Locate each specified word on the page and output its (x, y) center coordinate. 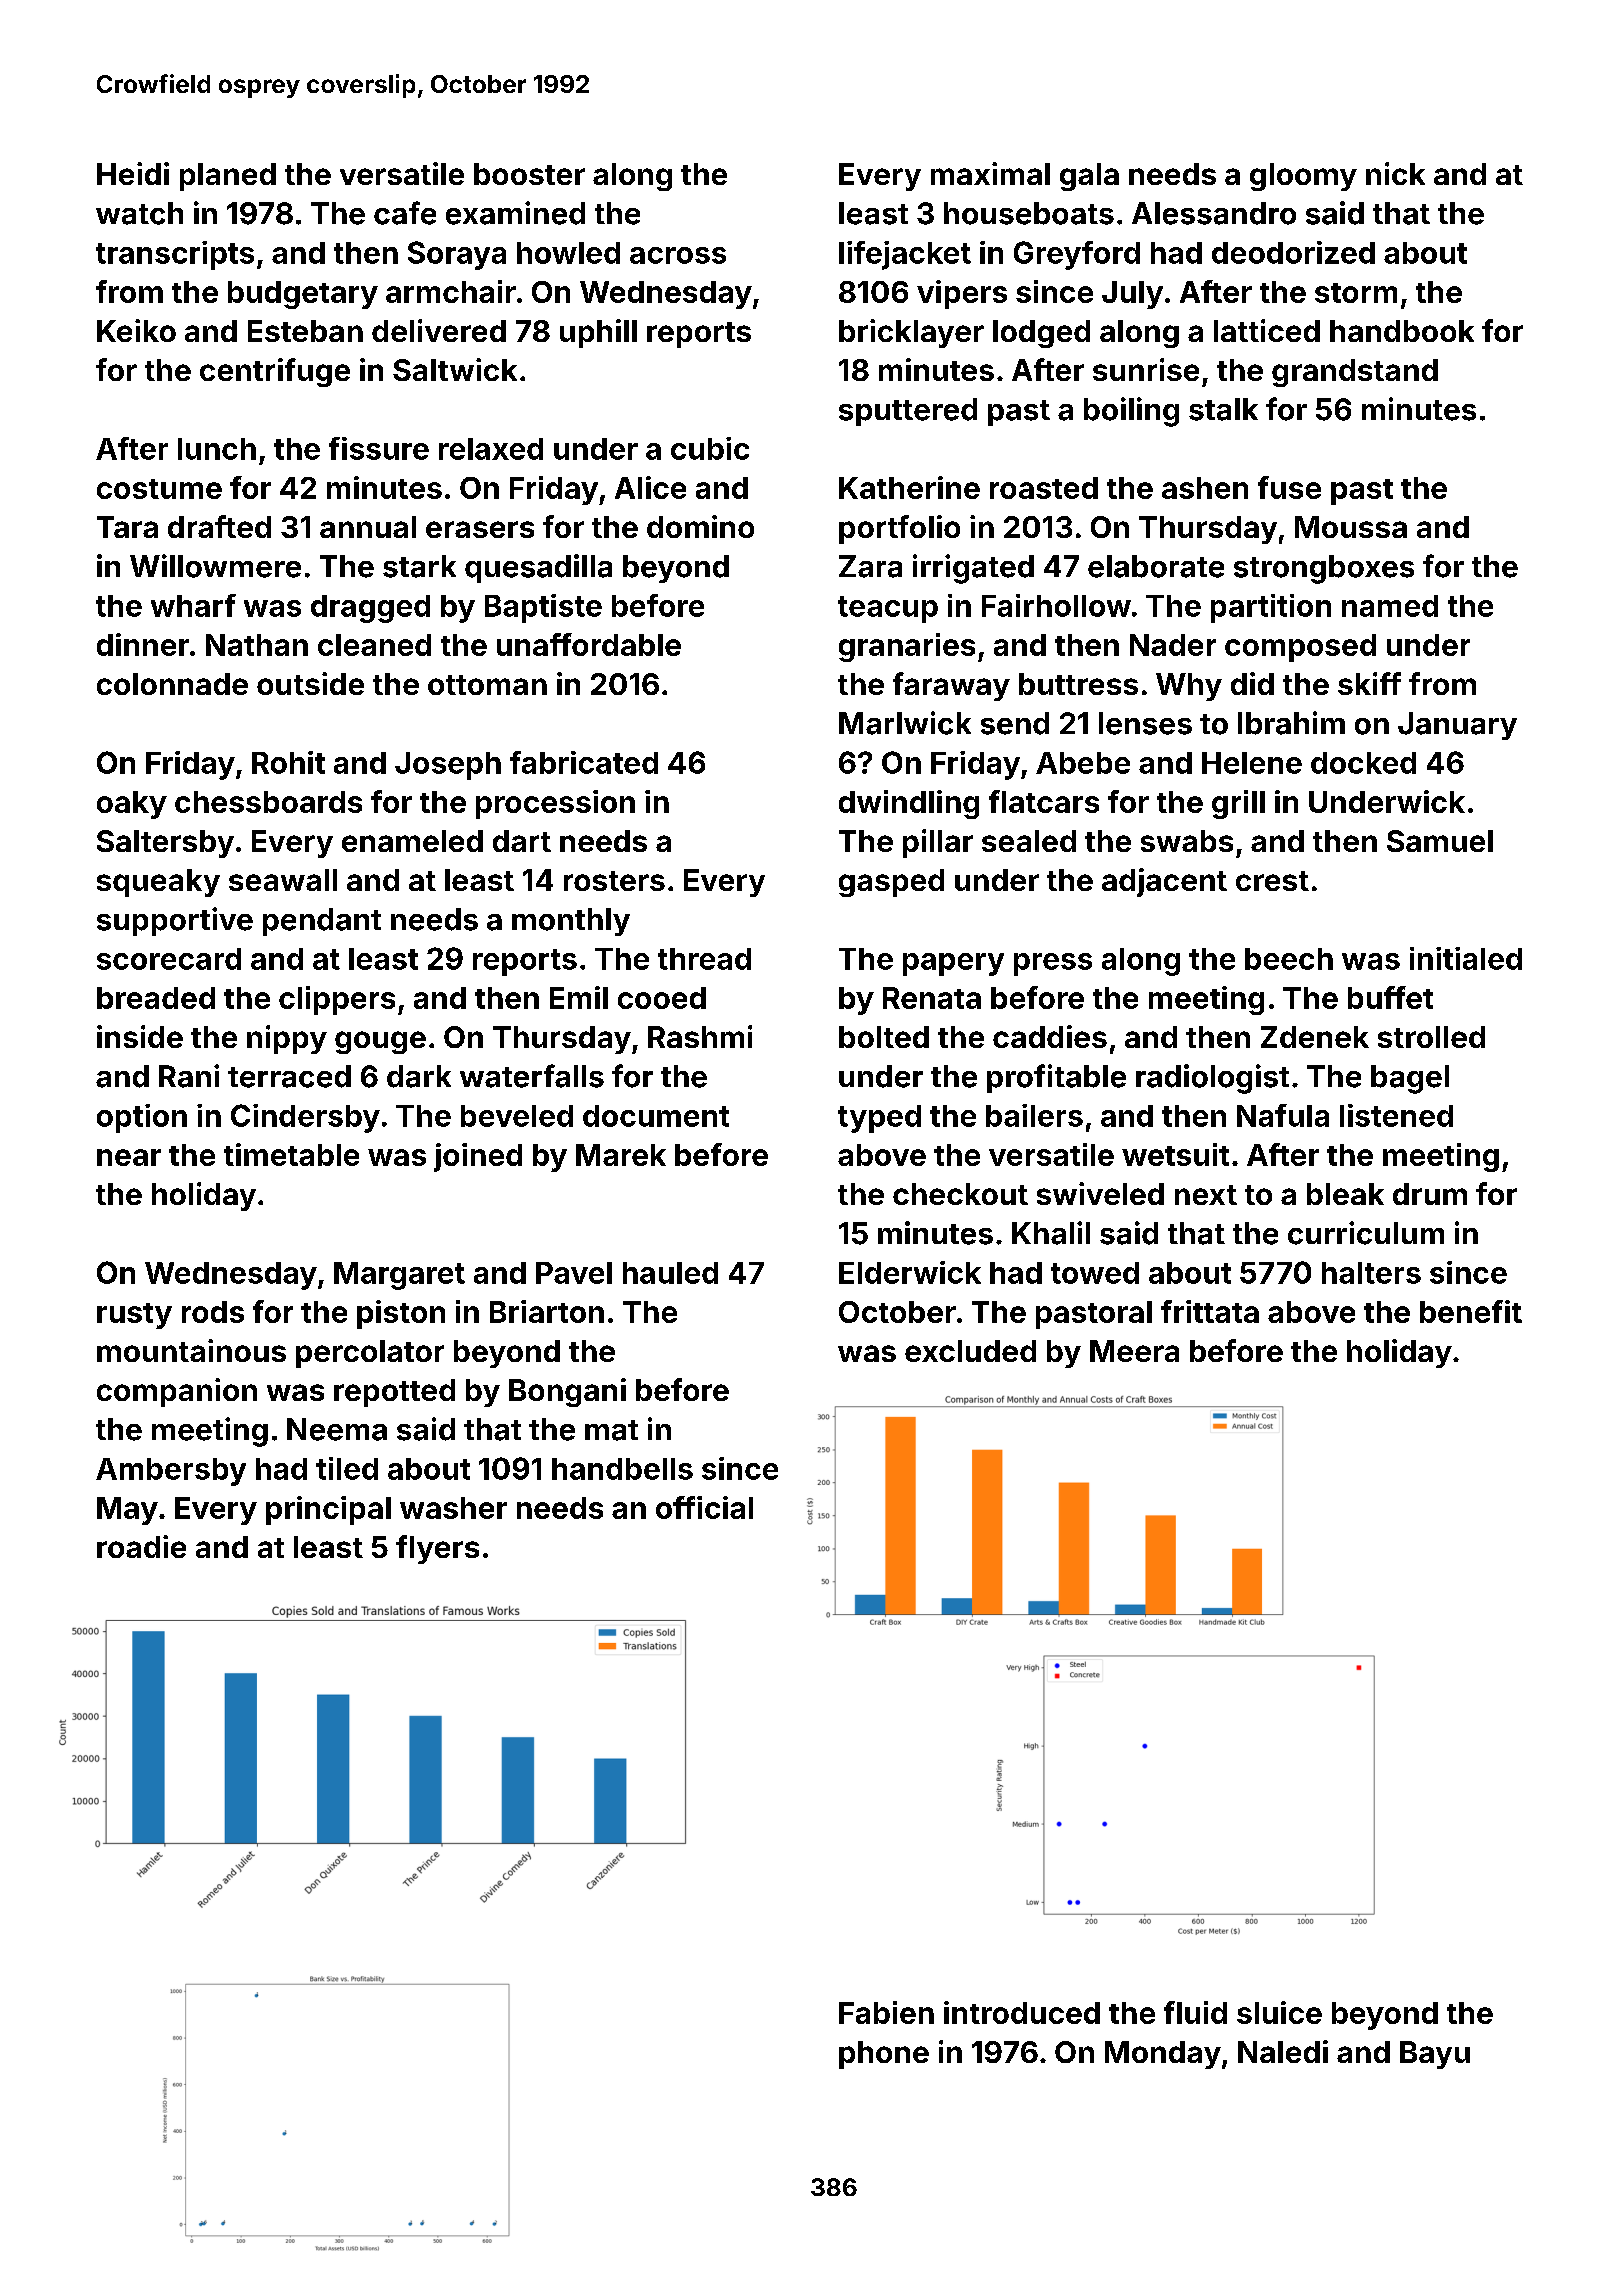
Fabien (886, 2012)
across (678, 255)
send (1015, 723)
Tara (127, 527)
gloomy (1303, 177)
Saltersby (165, 844)
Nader (1173, 645)
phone (884, 2055)
